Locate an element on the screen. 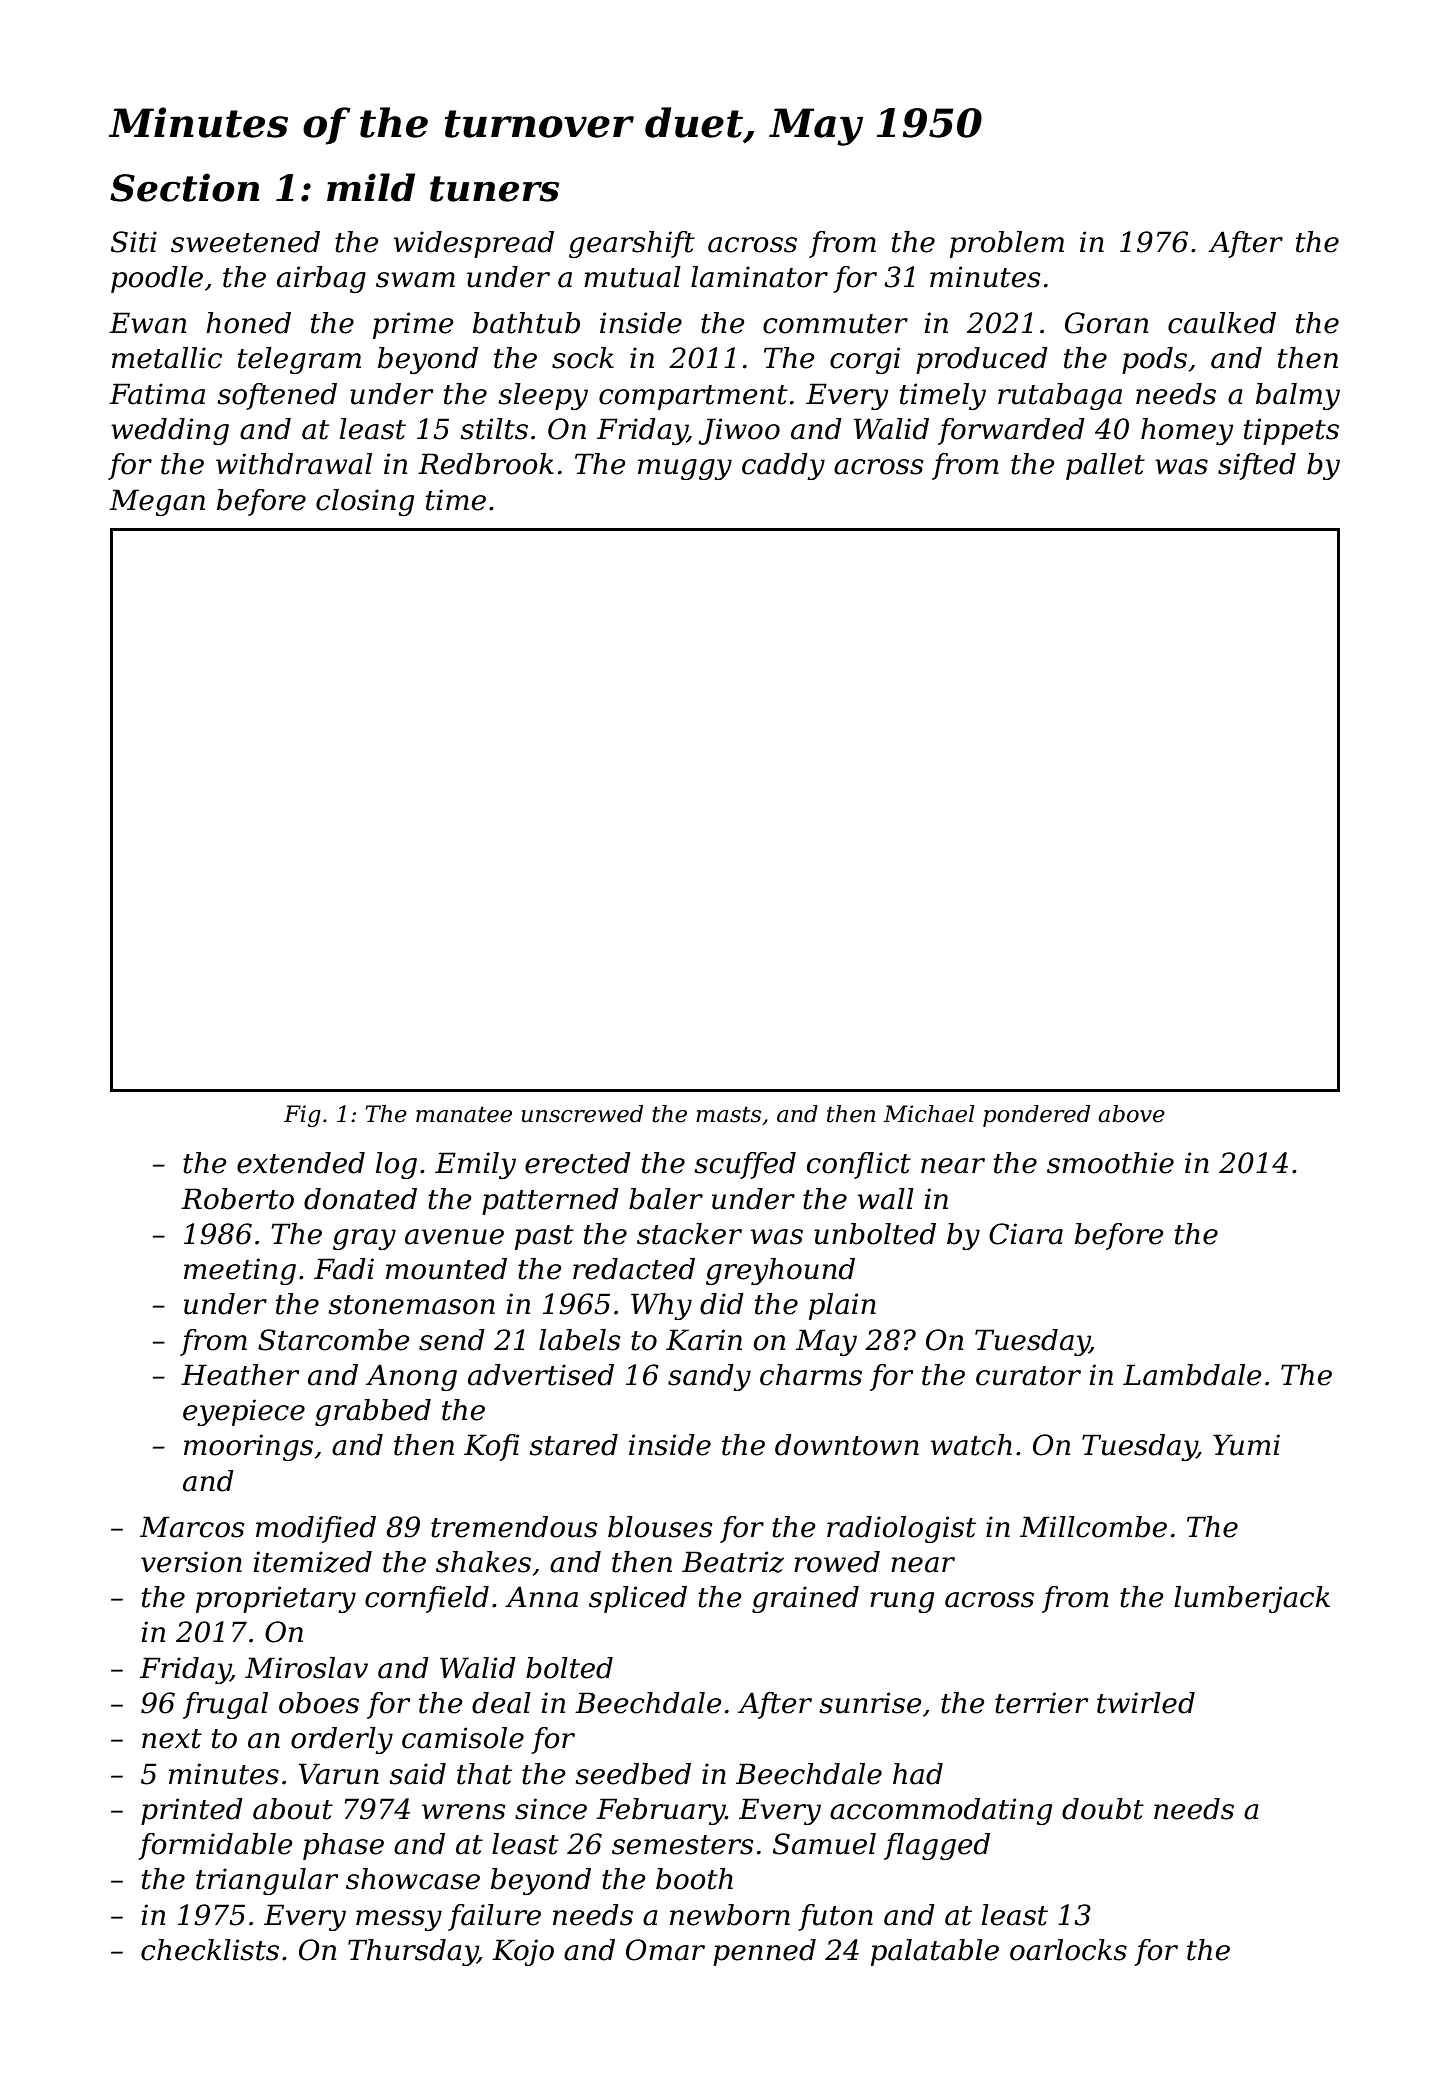  palatable is located at coordinates (935, 1952).
